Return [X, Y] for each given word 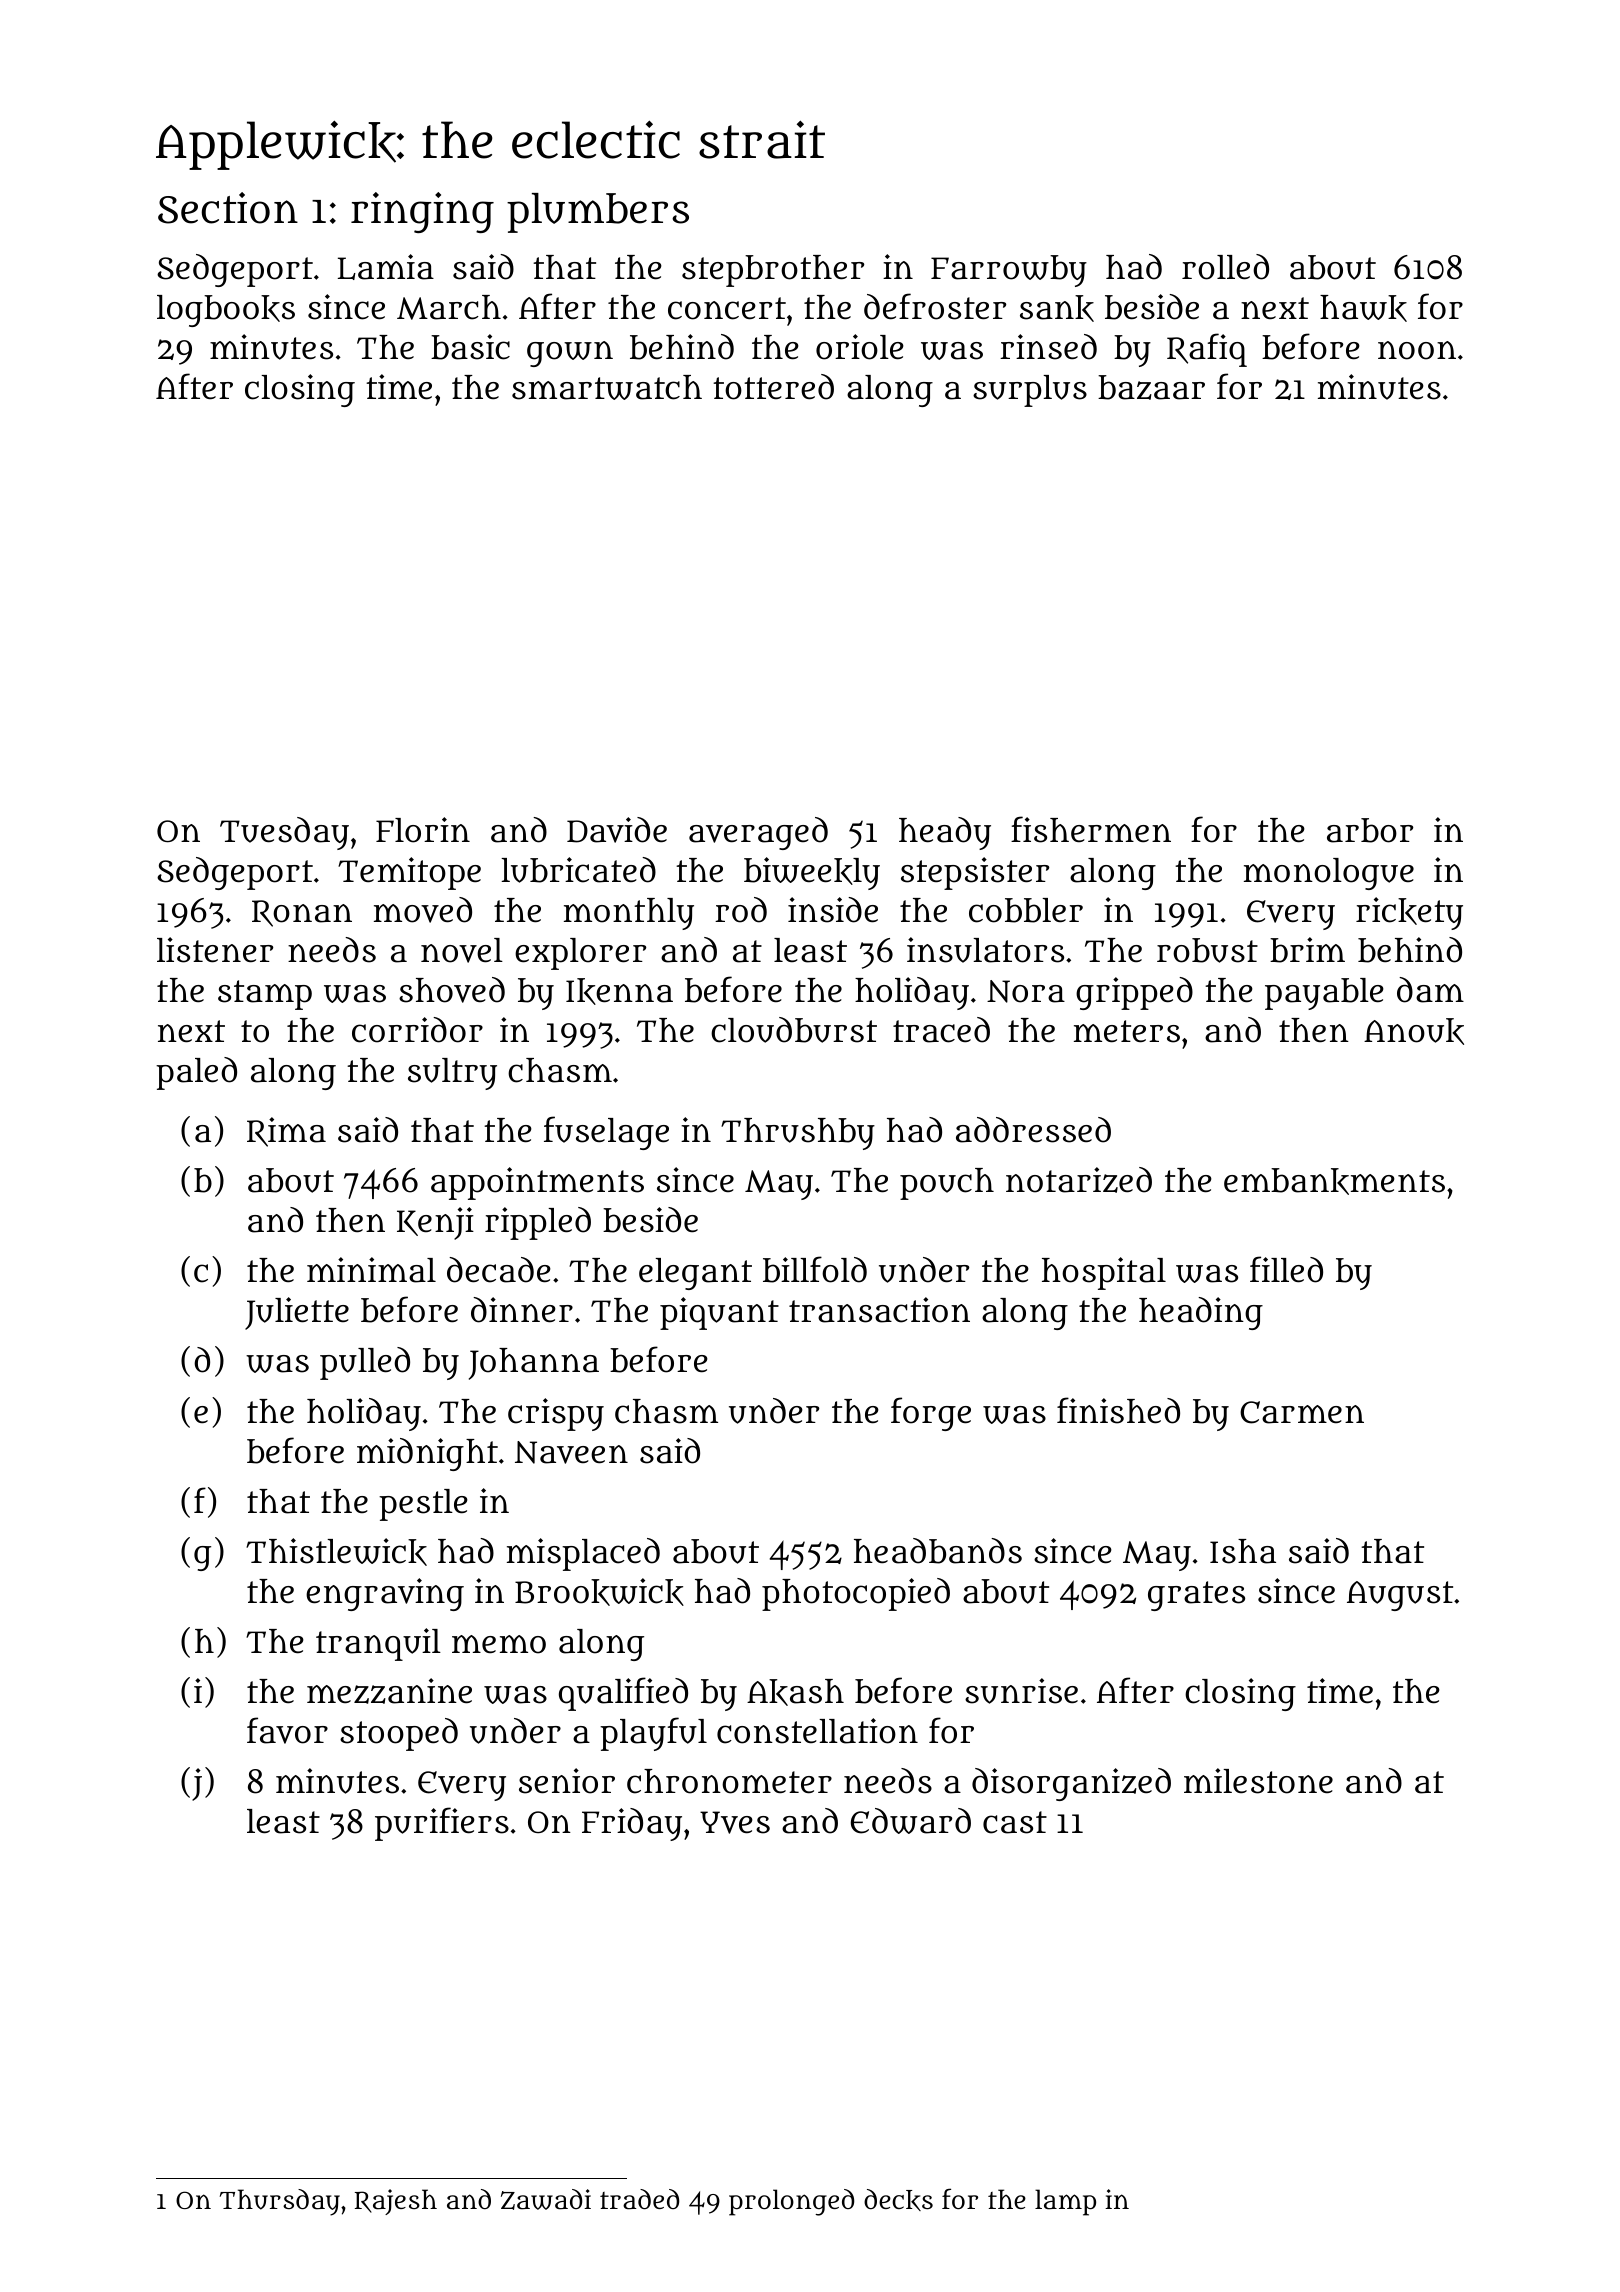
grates [1196, 1596]
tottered [773, 387]
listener [215, 950]
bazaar [1151, 387]
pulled [365, 1363]
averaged [758, 833]
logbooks [226, 311]
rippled [538, 1223]
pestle [423, 1505]
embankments [1334, 1181]
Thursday [280, 2202]
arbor [1370, 830]
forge [931, 1414]
